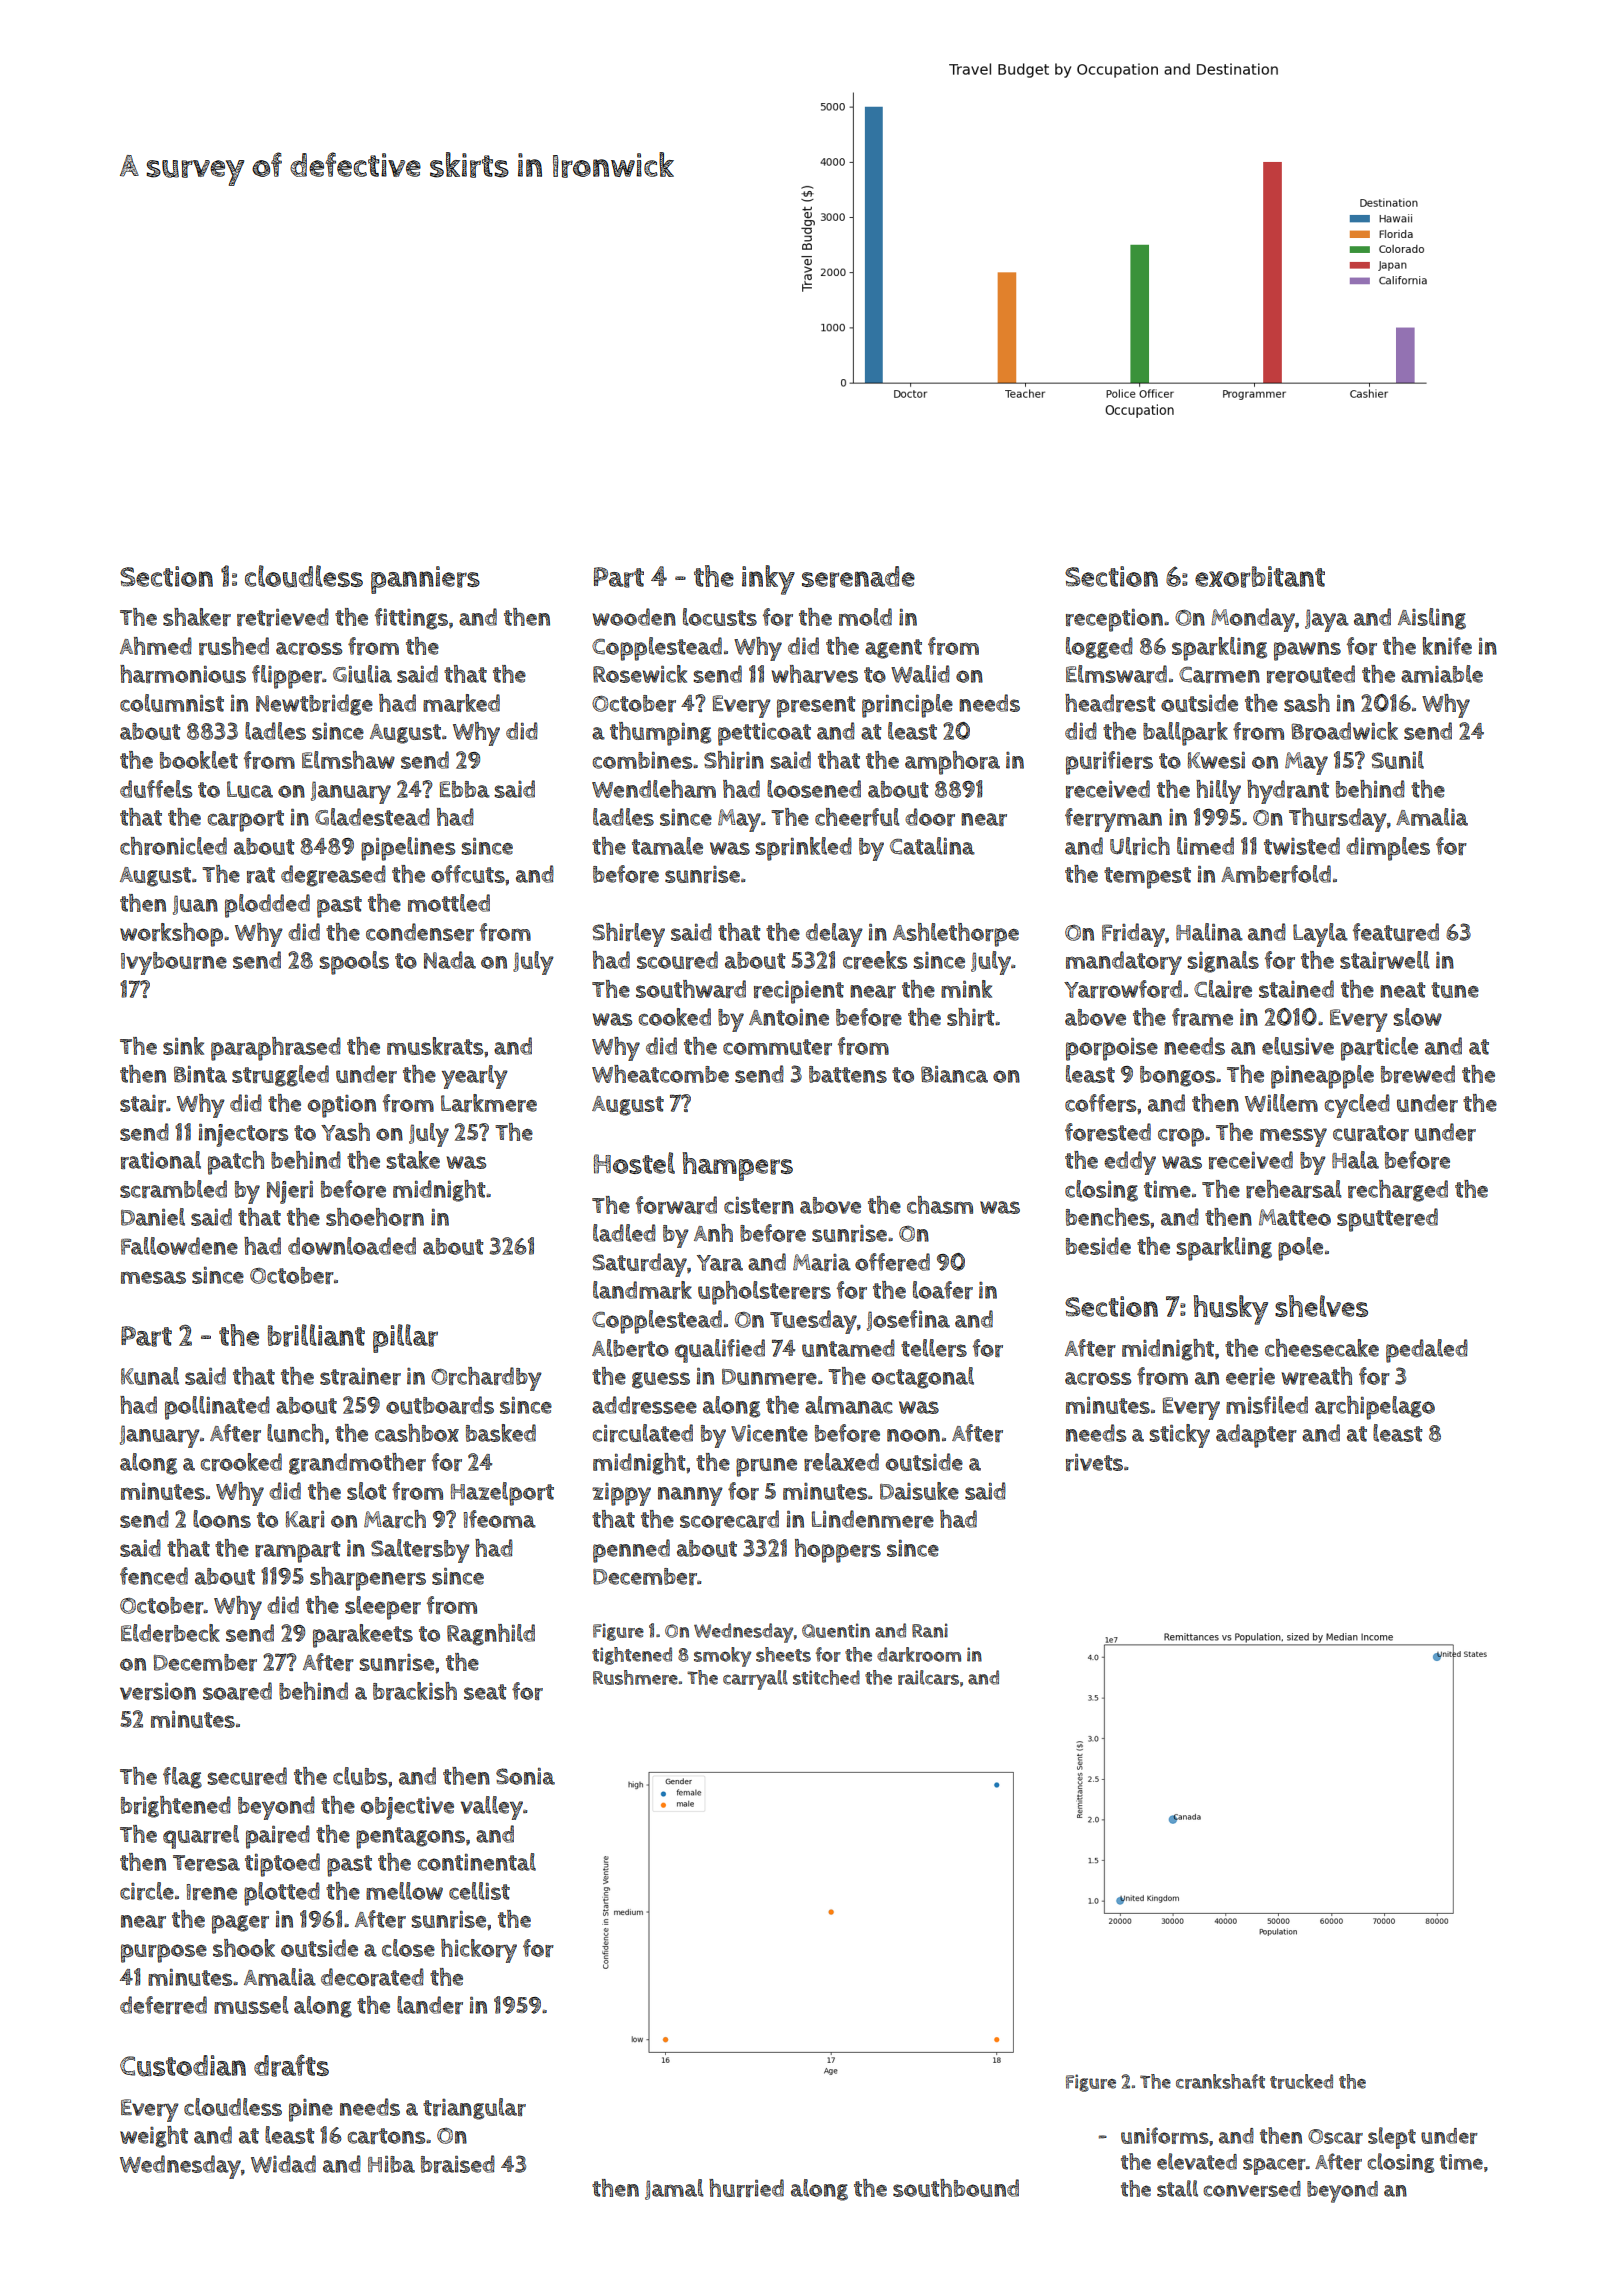  Describe the element at coordinates (1432, 619) in the screenshot. I see `Aisling` at that location.
